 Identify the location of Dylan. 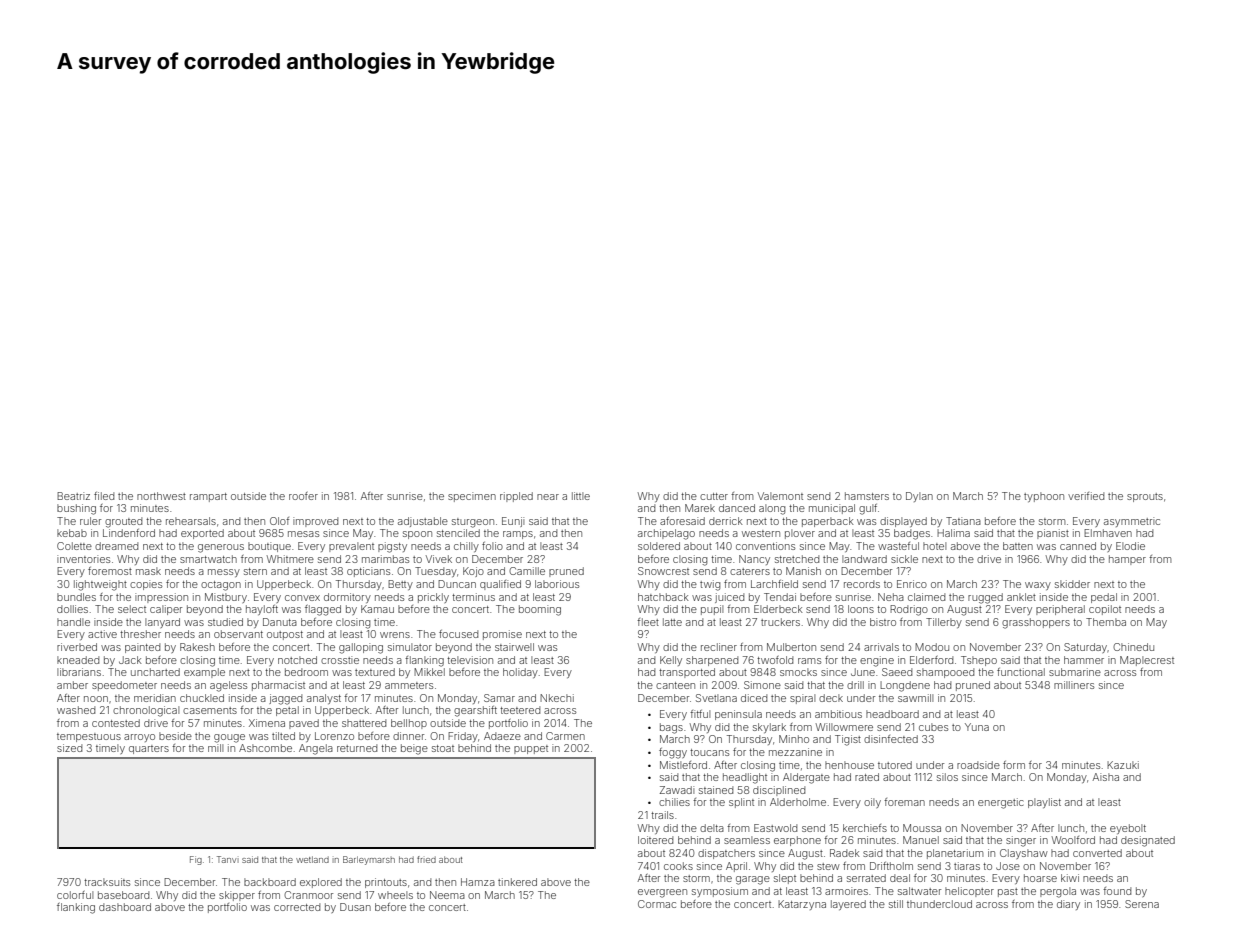
(919, 497).
